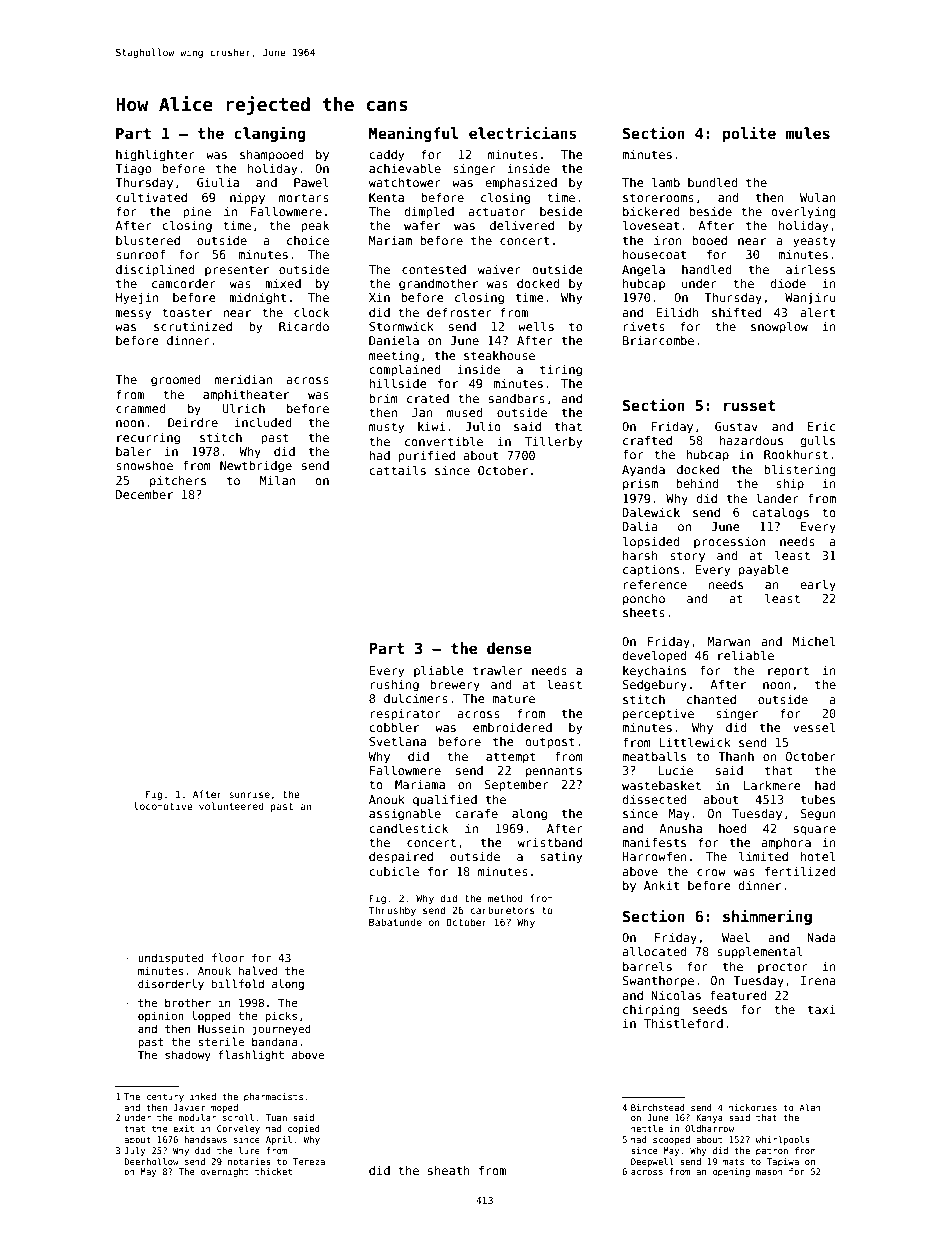 The width and height of the screenshot is (952, 1233). What do you see at coordinates (505, 898) in the screenshot?
I see `method` at bounding box center [505, 898].
